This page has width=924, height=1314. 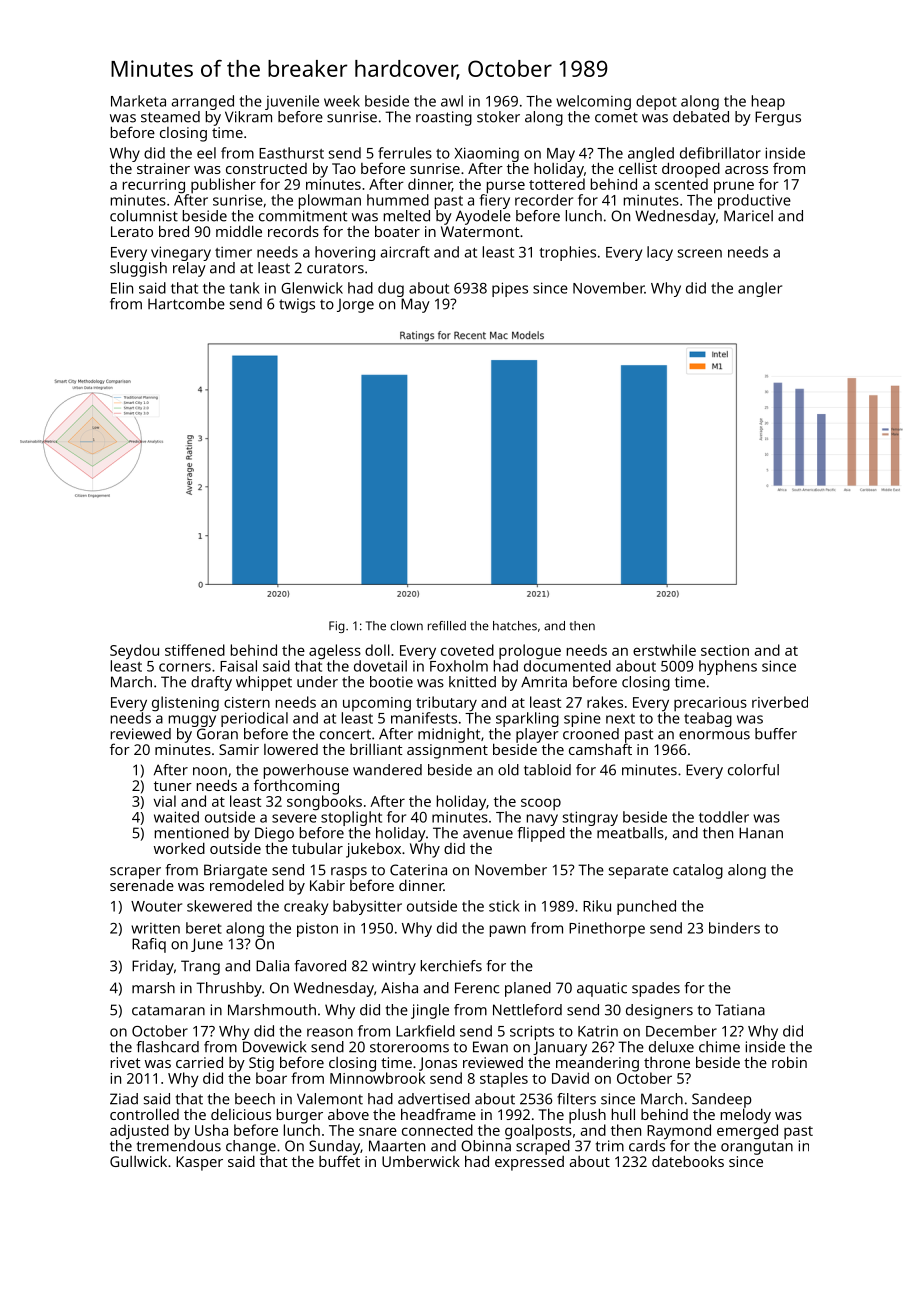 What do you see at coordinates (656, 102) in the page?
I see `depot` at bounding box center [656, 102].
